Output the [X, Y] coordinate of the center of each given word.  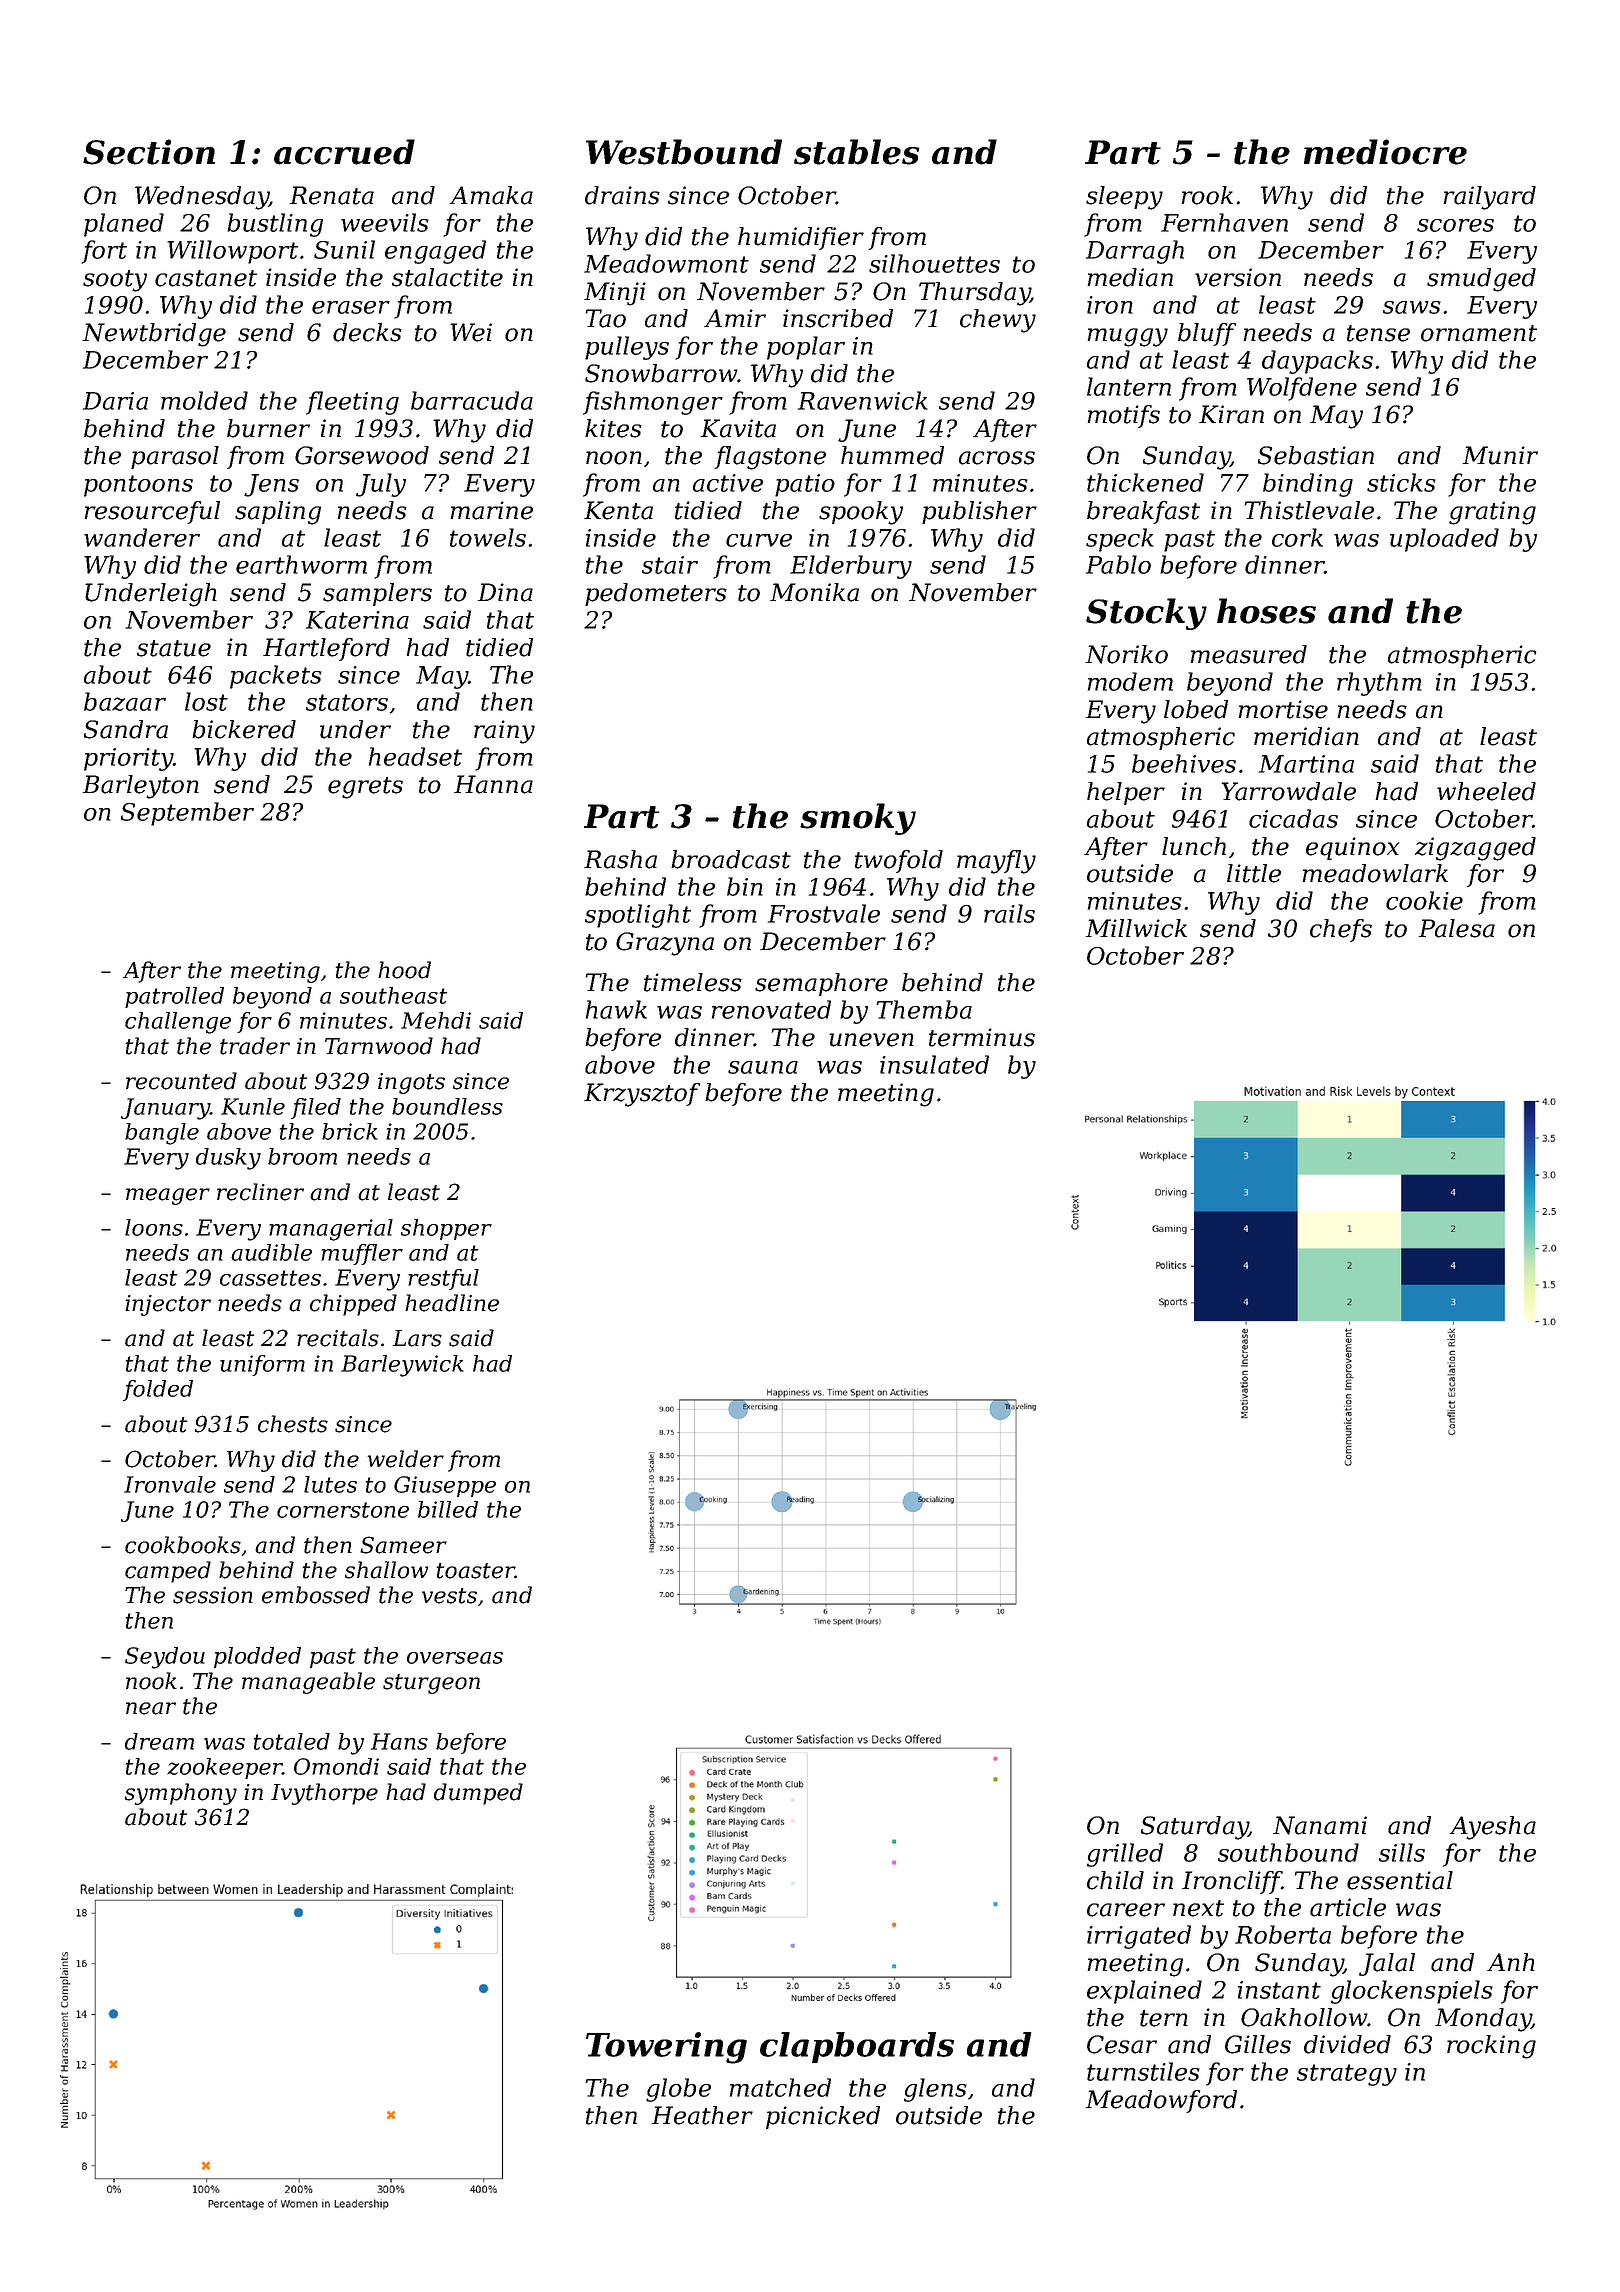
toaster [475, 1571]
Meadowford [1161, 2101]
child [1115, 1880]
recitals [338, 1338]
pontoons [138, 486]
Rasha [620, 859]
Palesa [1457, 928]
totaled [292, 1741]
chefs [1341, 930]
